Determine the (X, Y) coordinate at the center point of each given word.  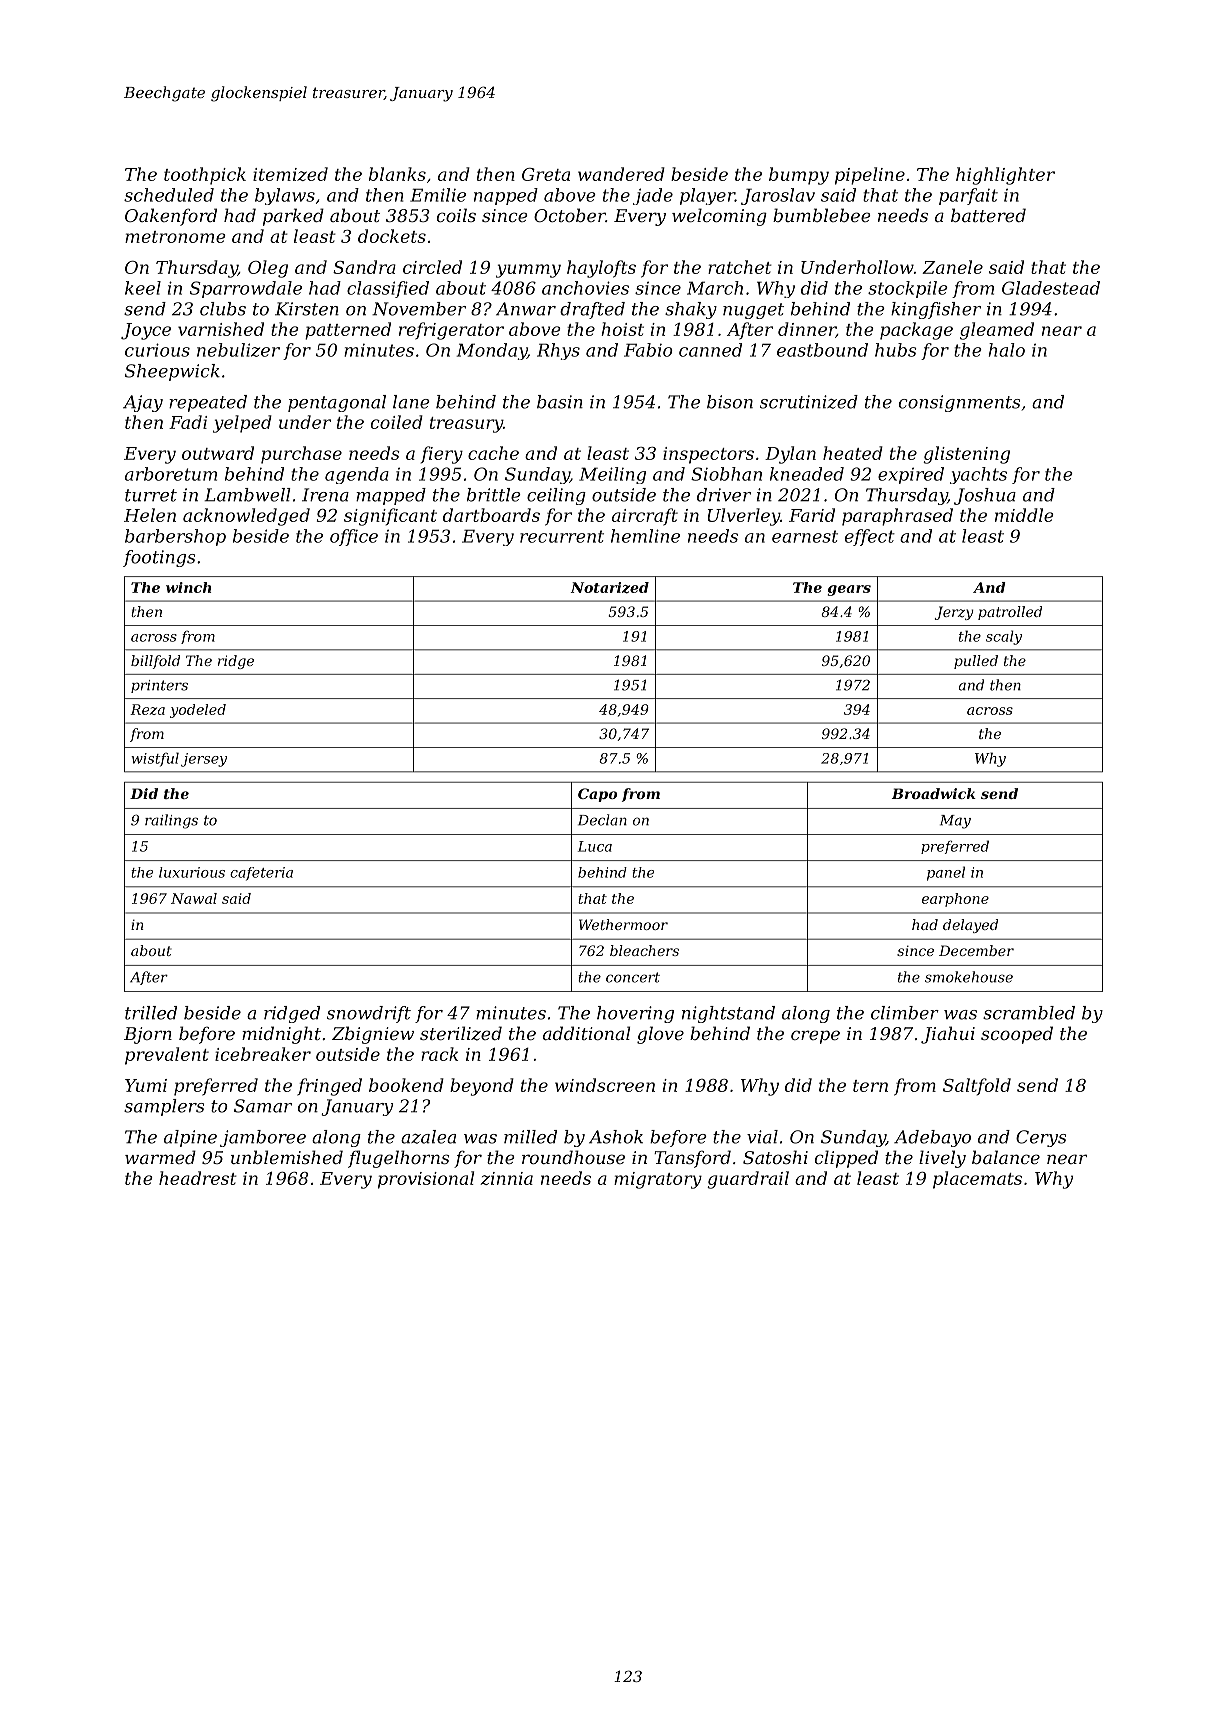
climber (905, 1013)
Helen (150, 515)
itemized (290, 174)
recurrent (562, 536)
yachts (978, 475)
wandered (621, 174)
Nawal (194, 898)
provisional (426, 1180)
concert (633, 977)
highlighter (1005, 176)
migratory (658, 1180)
